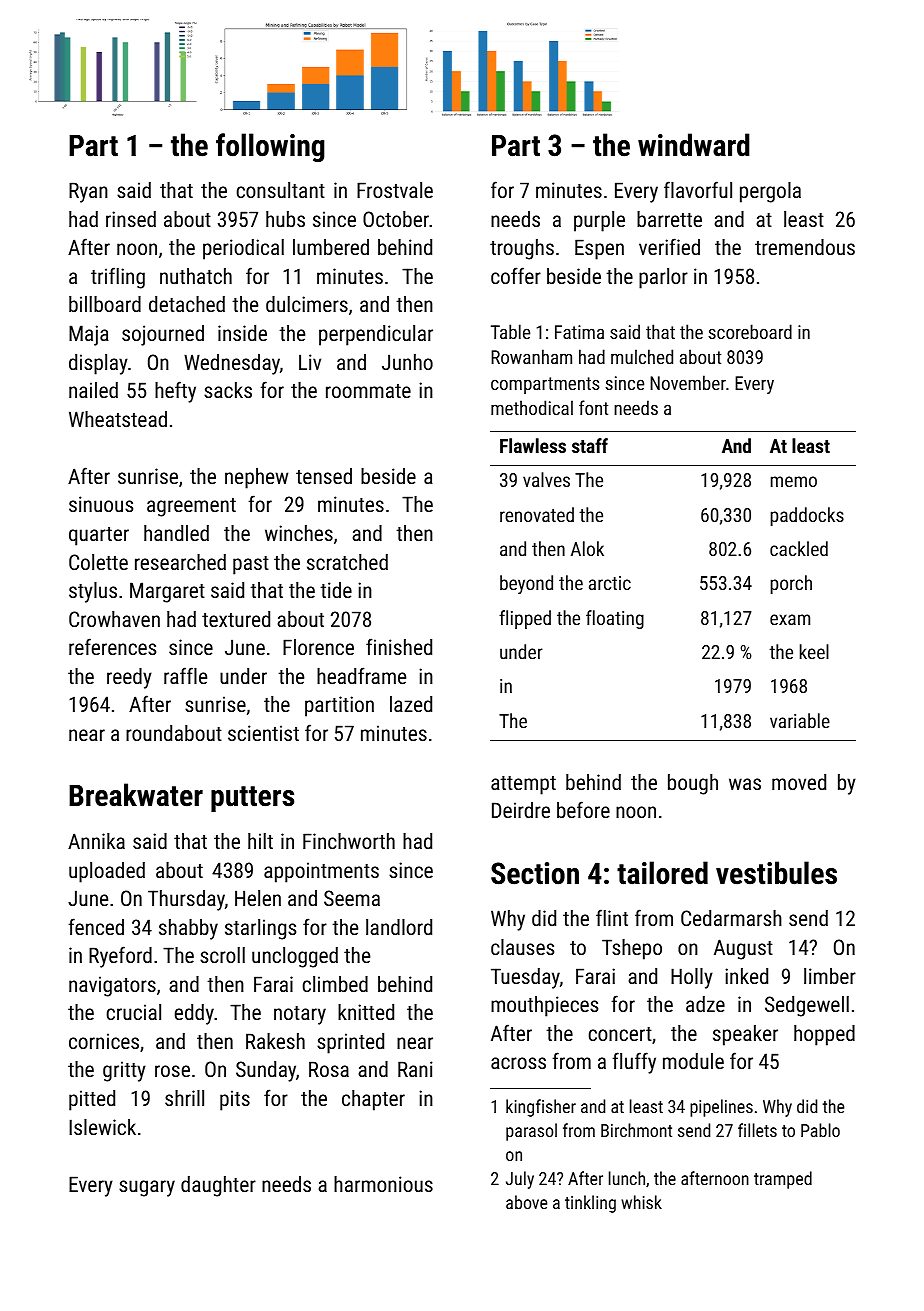 The image size is (924, 1311). I want to click on Liv, so click(310, 362).
